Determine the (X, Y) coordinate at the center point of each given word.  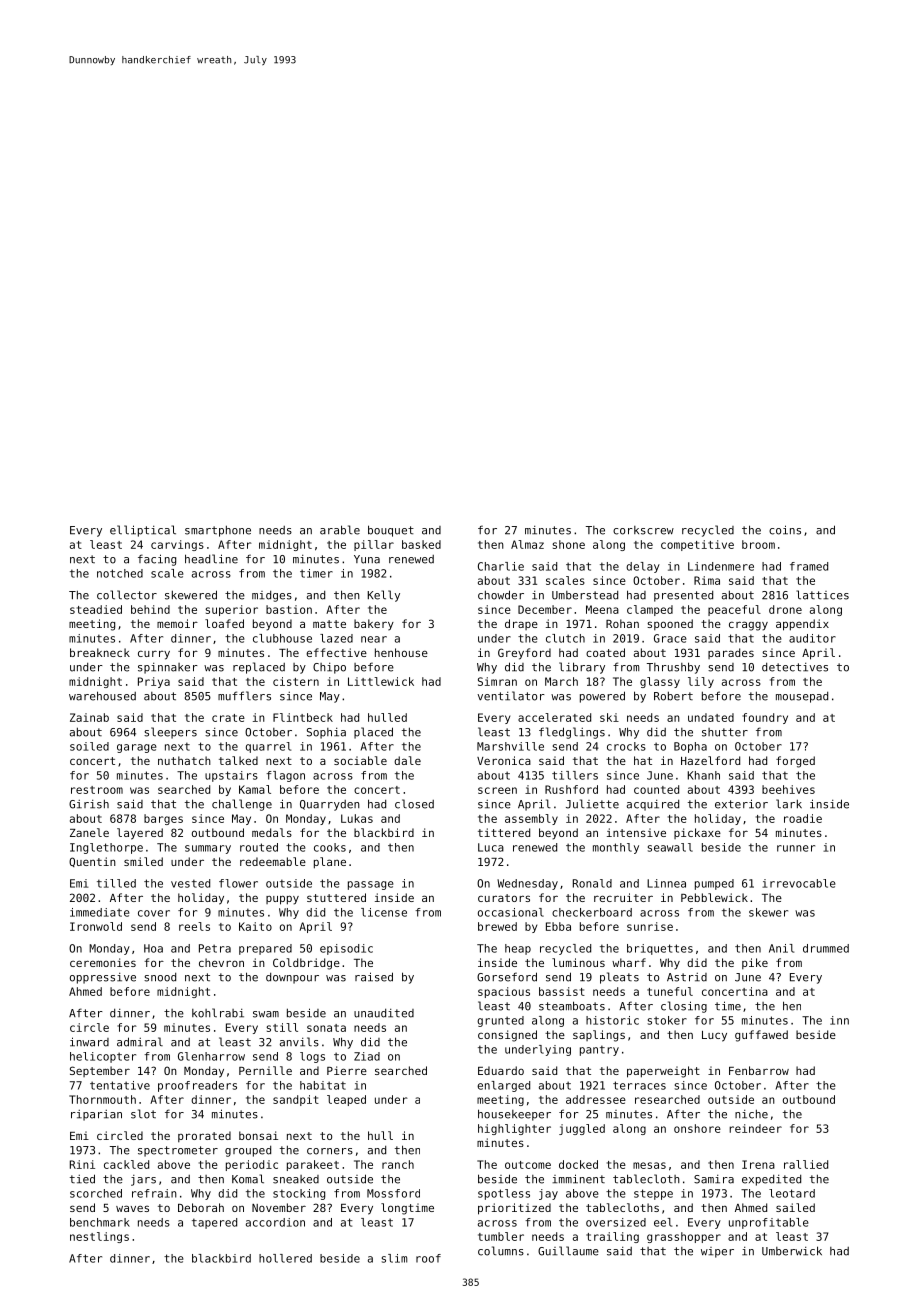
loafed (224, 623)
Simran (497, 681)
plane (330, 863)
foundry (765, 718)
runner (796, 848)
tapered (214, 1223)
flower (238, 883)
